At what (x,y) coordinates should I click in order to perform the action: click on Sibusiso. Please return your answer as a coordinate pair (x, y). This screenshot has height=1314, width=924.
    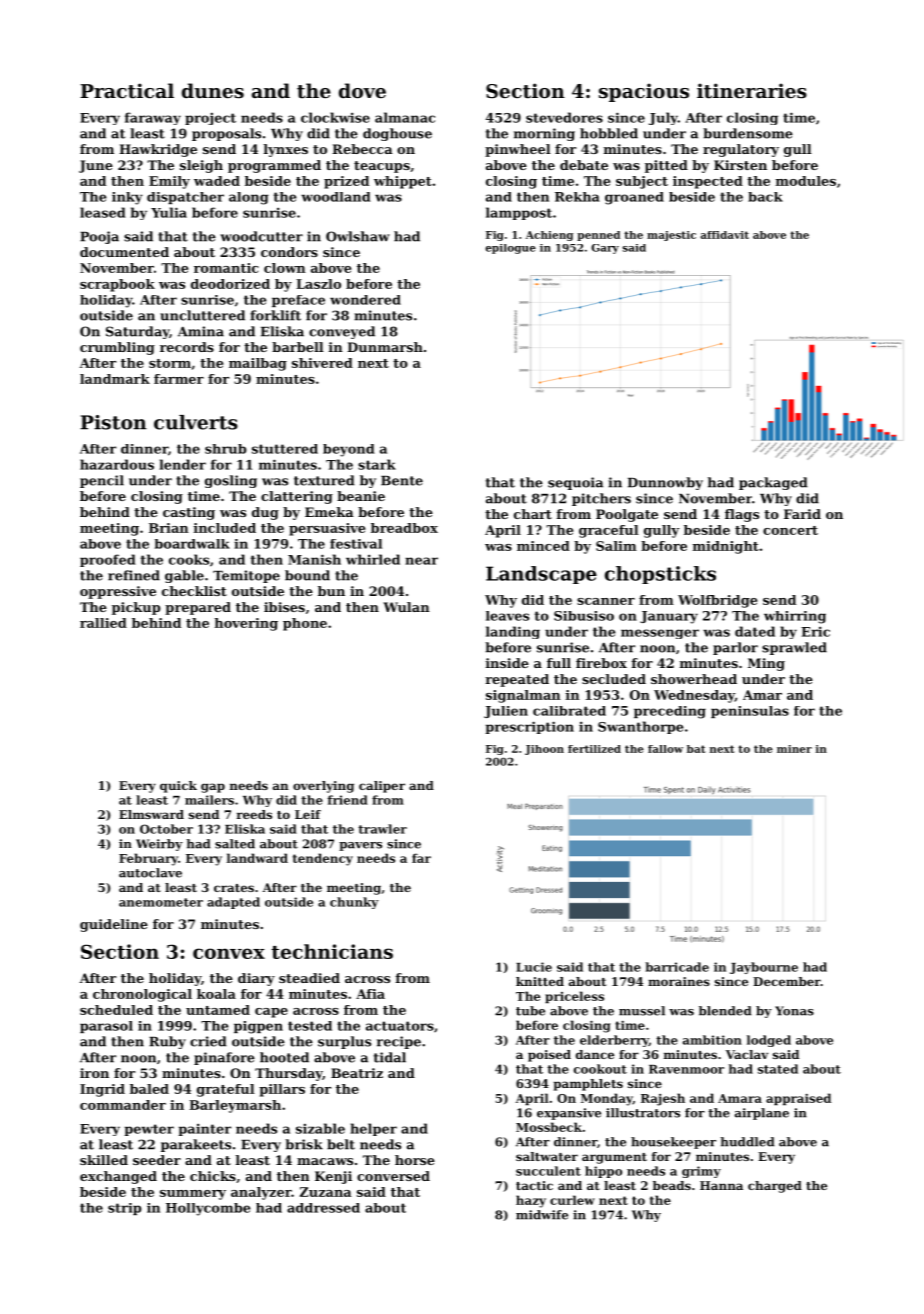
    Looking at the image, I should click on (584, 616).
